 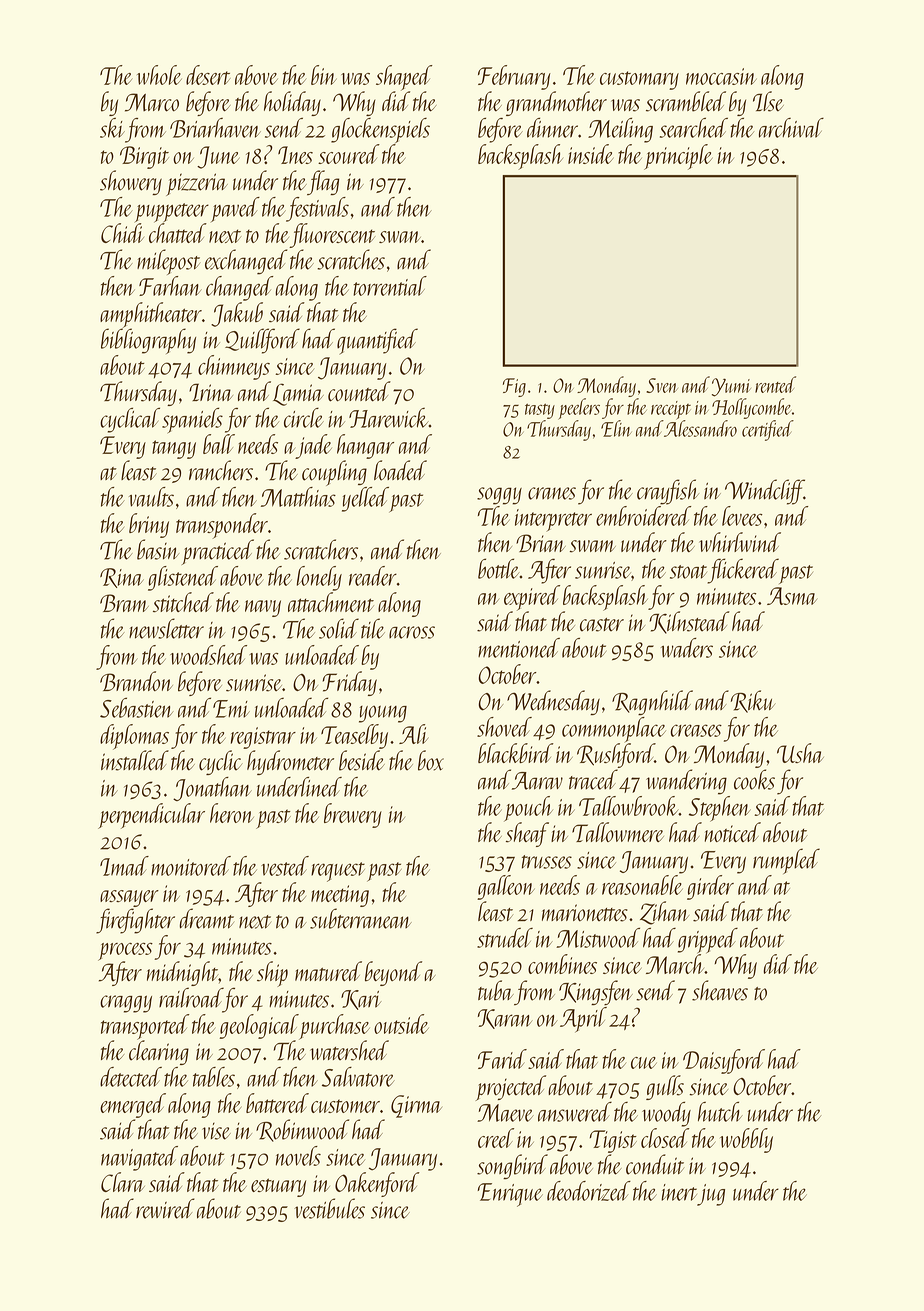 What do you see at coordinates (528, 809) in the screenshot?
I see `pouch` at bounding box center [528, 809].
